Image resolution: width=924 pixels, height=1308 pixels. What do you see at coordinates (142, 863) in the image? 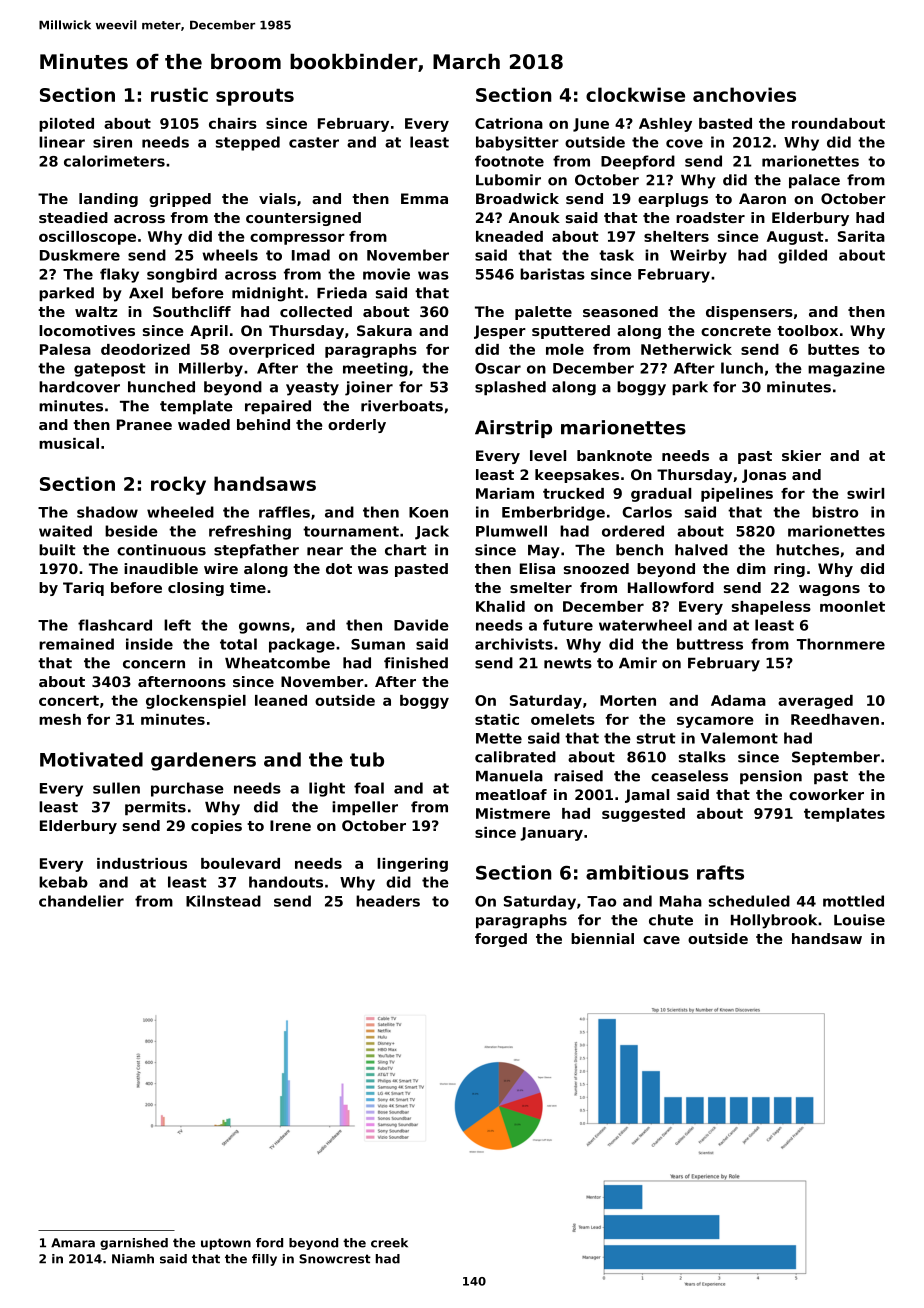
I see `industrious` at bounding box center [142, 863].
